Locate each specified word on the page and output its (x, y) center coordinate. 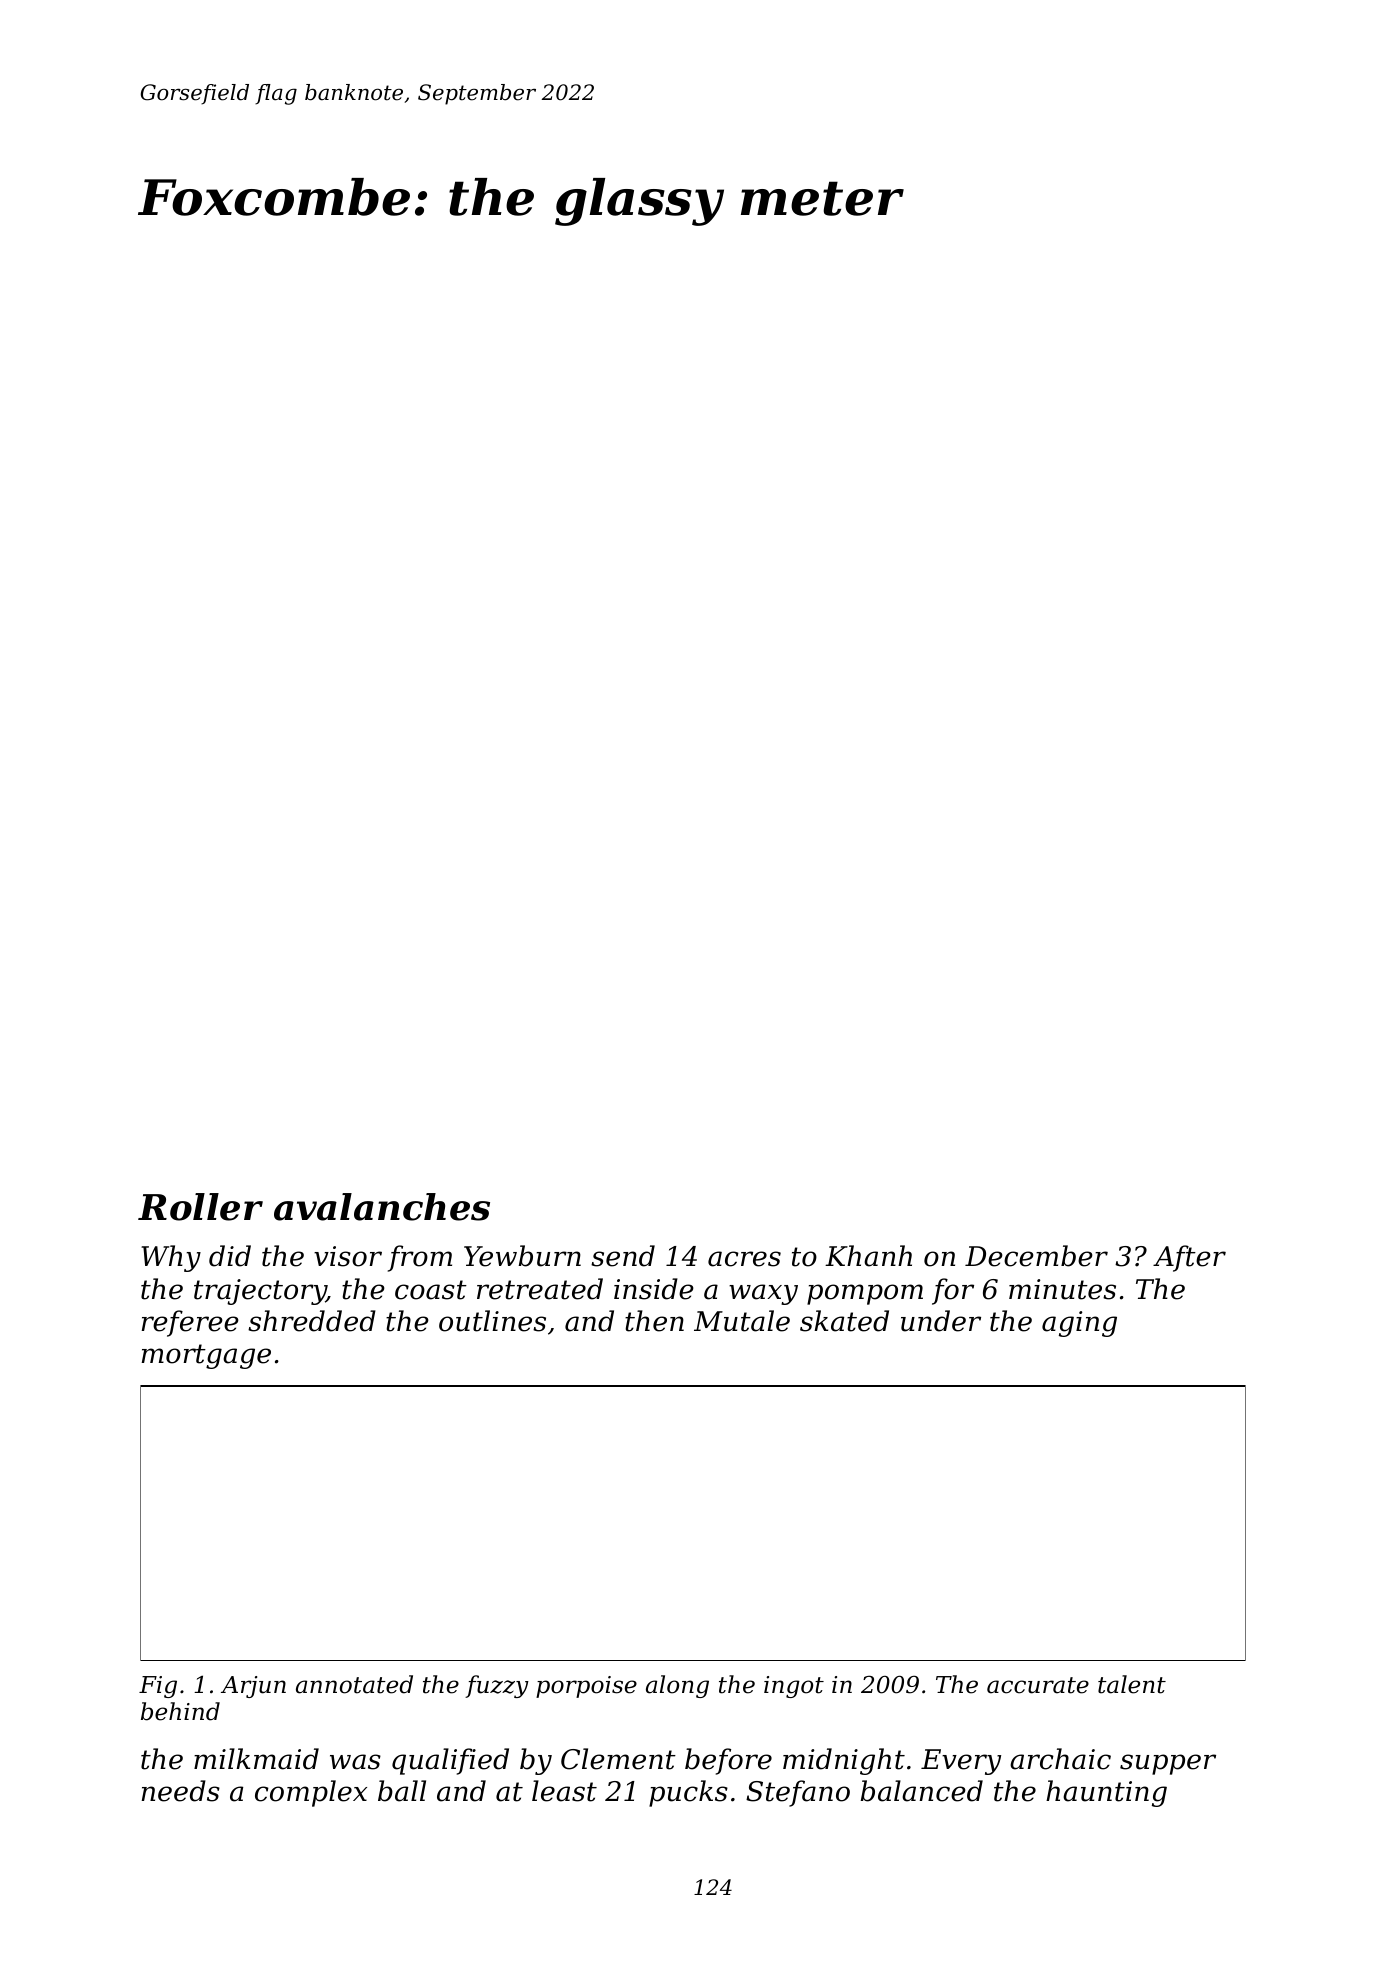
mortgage (206, 1356)
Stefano (798, 1793)
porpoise (586, 1687)
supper (1168, 1764)
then (654, 1321)
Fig (158, 1687)
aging (1079, 1324)
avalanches (382, 1207)
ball (402, 1791)
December (1036, 1256)
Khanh (868, 1256)
